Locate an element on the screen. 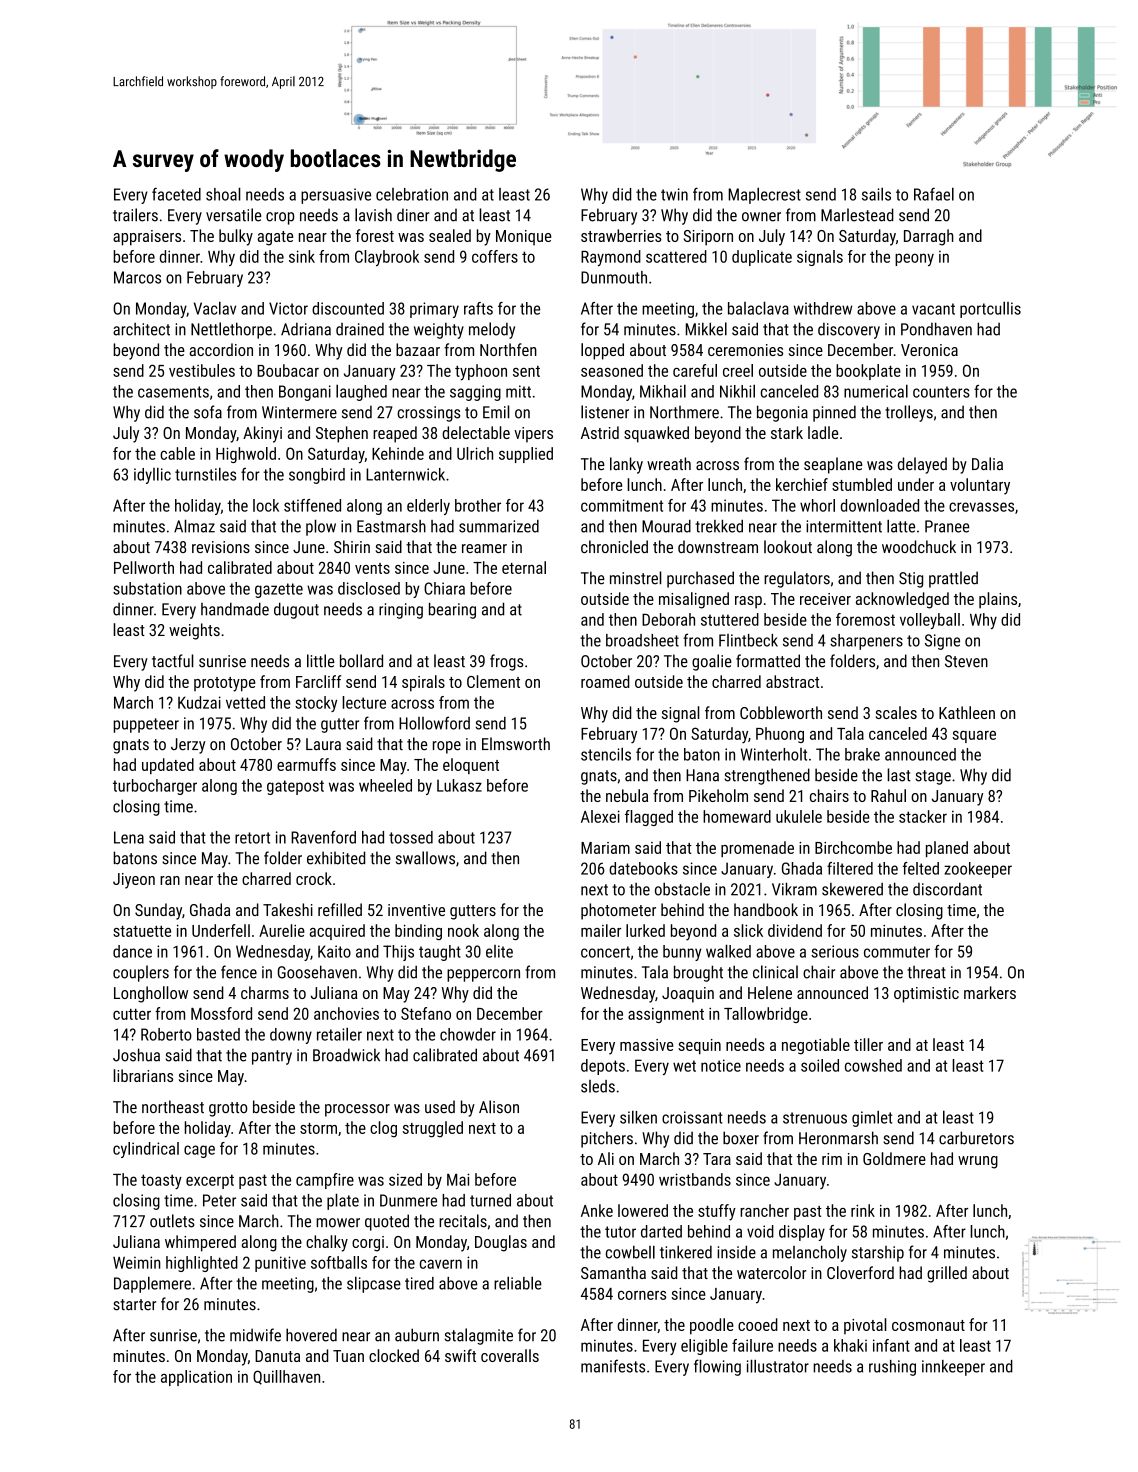 The height and width of the screenshot is (1472, 1138). twin is located at coordinates (674, 194).
